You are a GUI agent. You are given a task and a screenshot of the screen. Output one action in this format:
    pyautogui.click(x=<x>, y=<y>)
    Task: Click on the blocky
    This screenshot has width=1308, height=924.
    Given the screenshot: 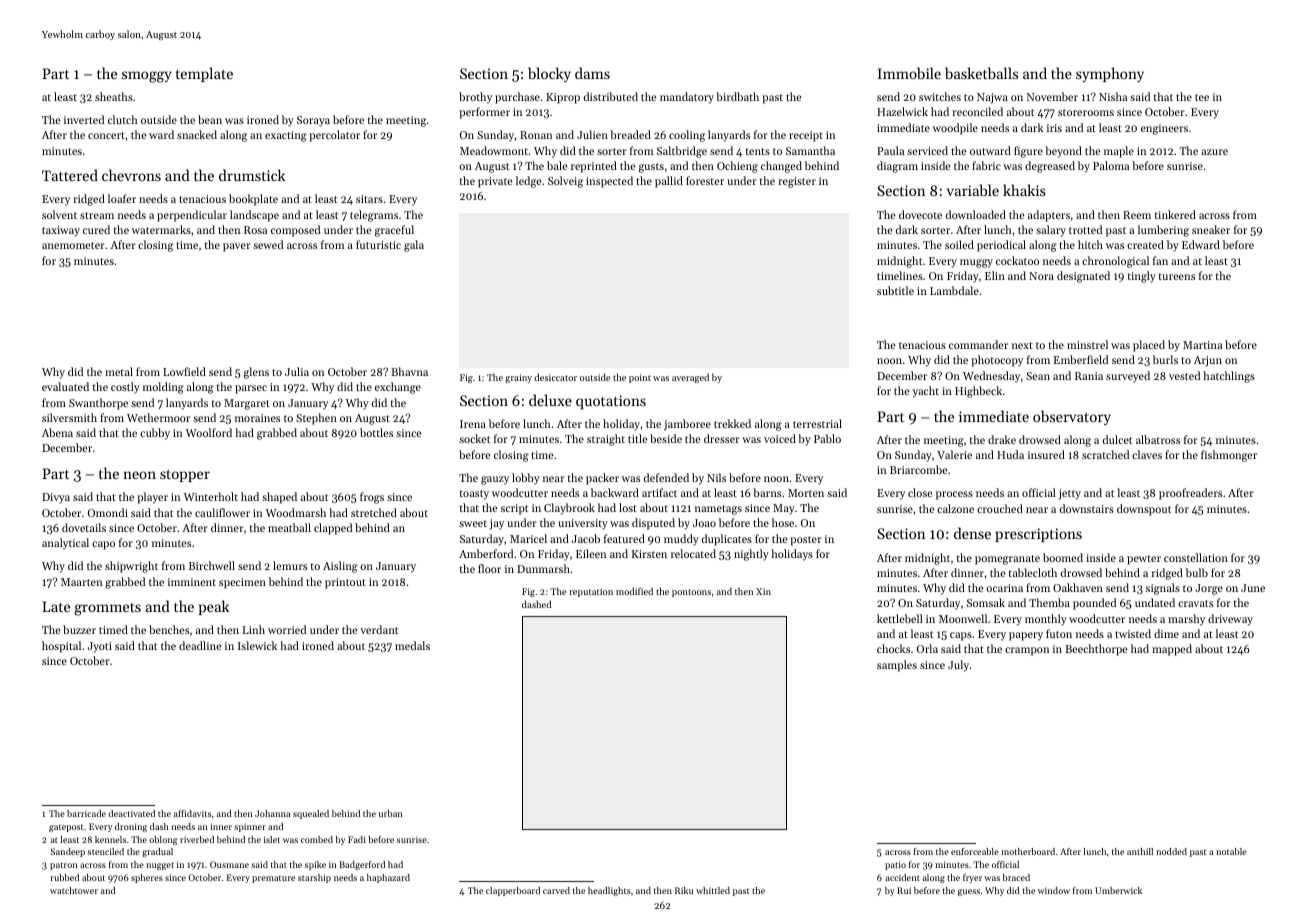 What is the action you would take?
    pyautogui.click(x=549, y=74)
